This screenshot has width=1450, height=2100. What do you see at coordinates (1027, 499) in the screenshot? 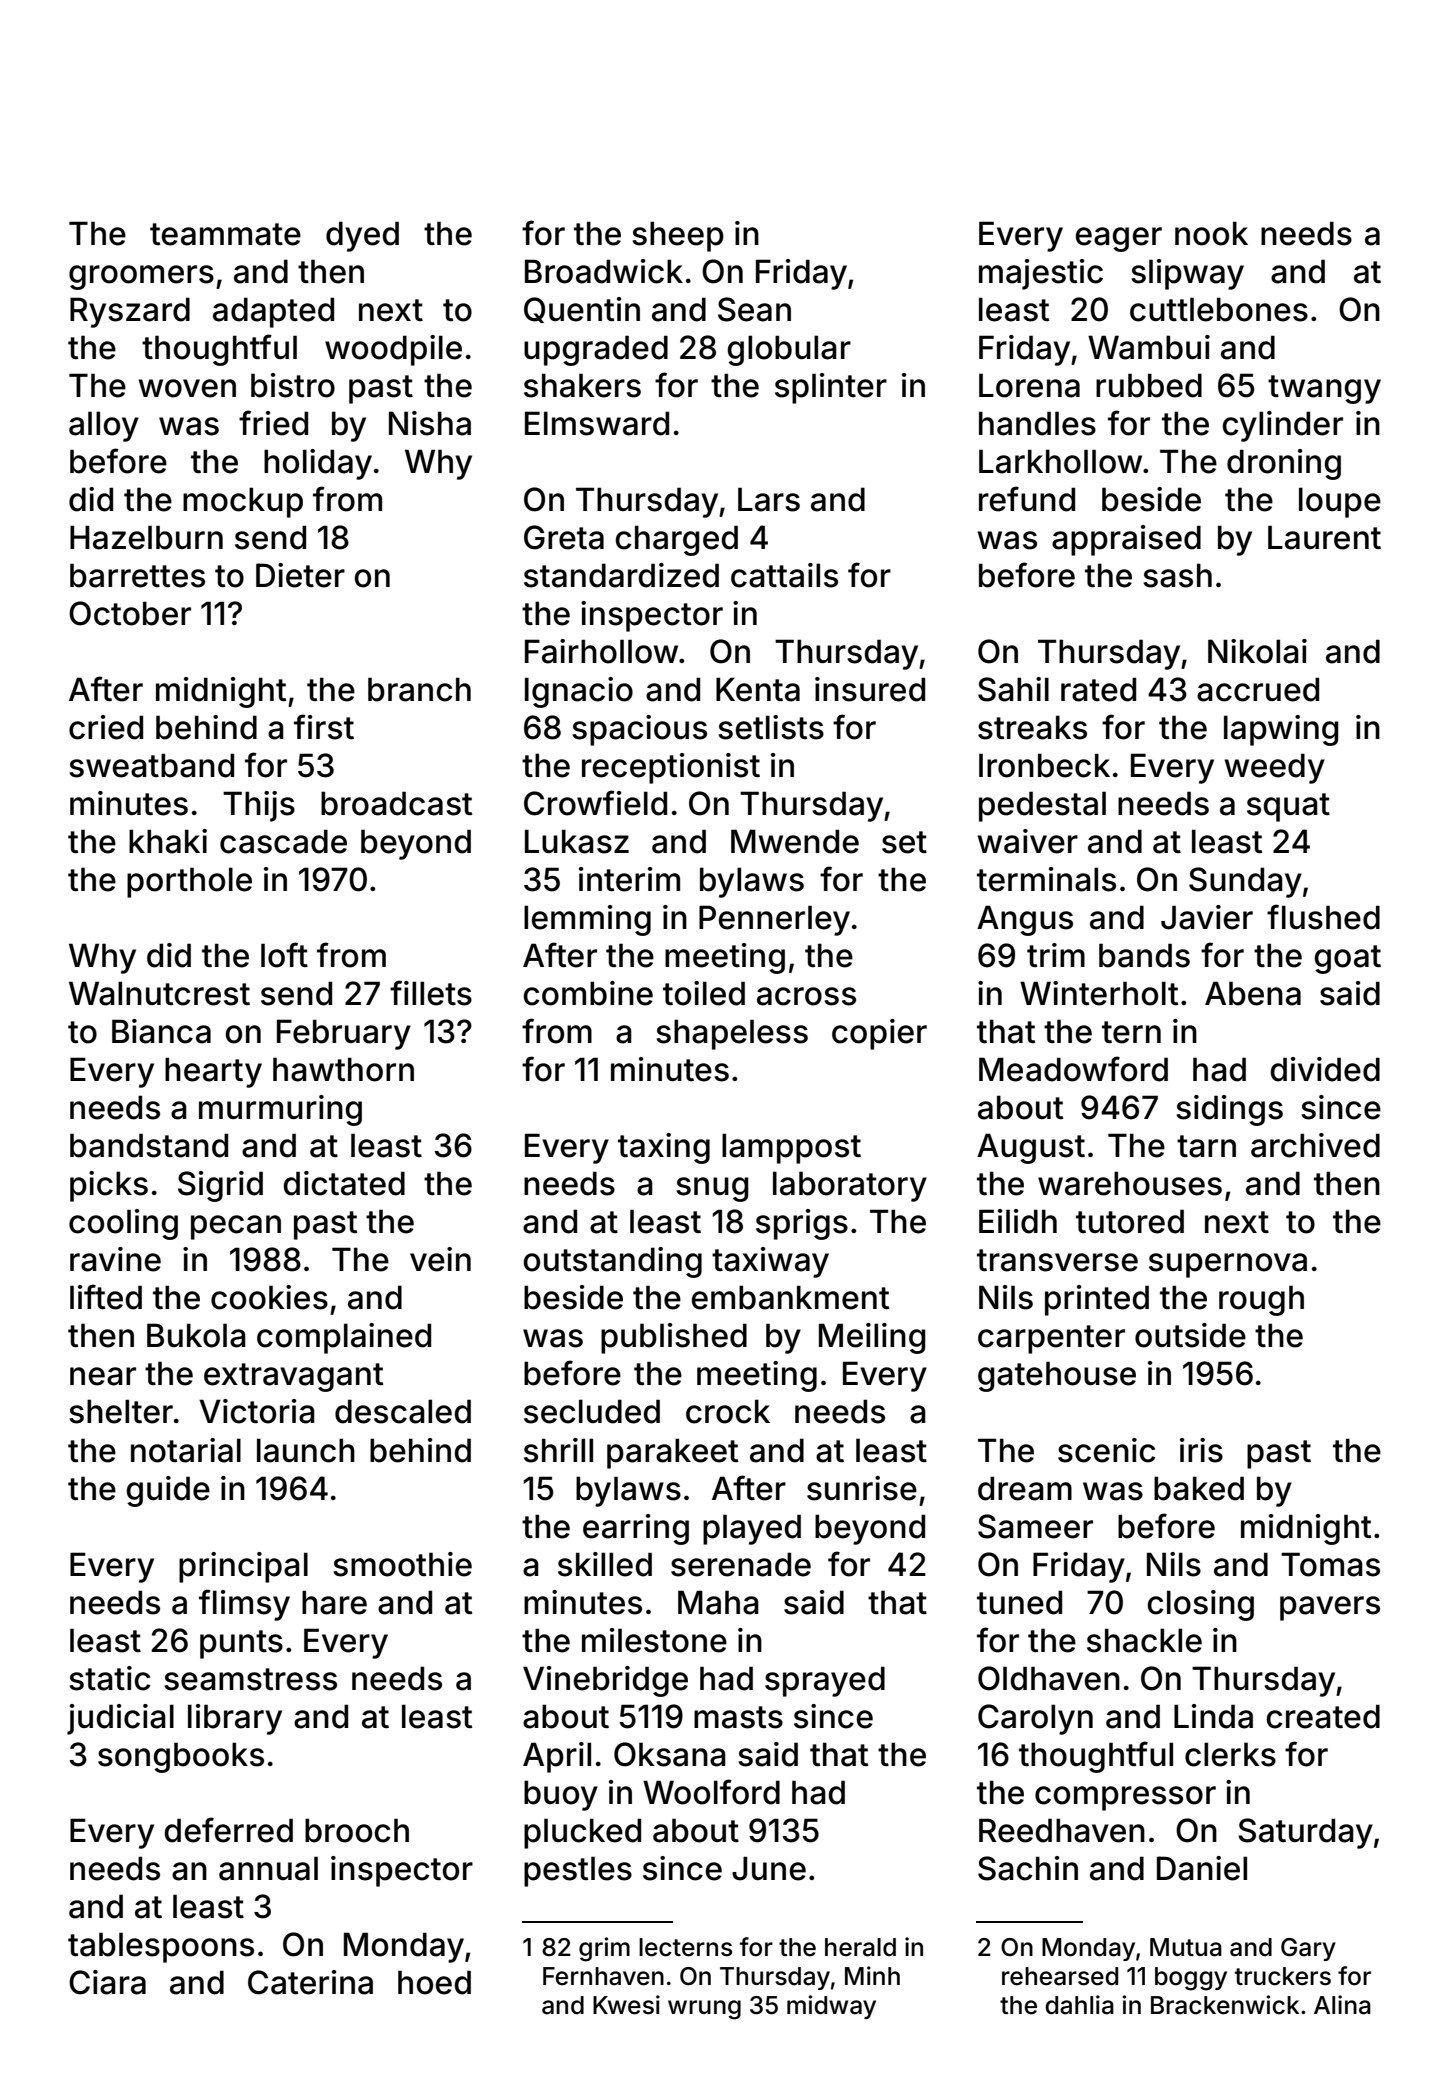
I see `refund` at bounding box center [1027, 499].
